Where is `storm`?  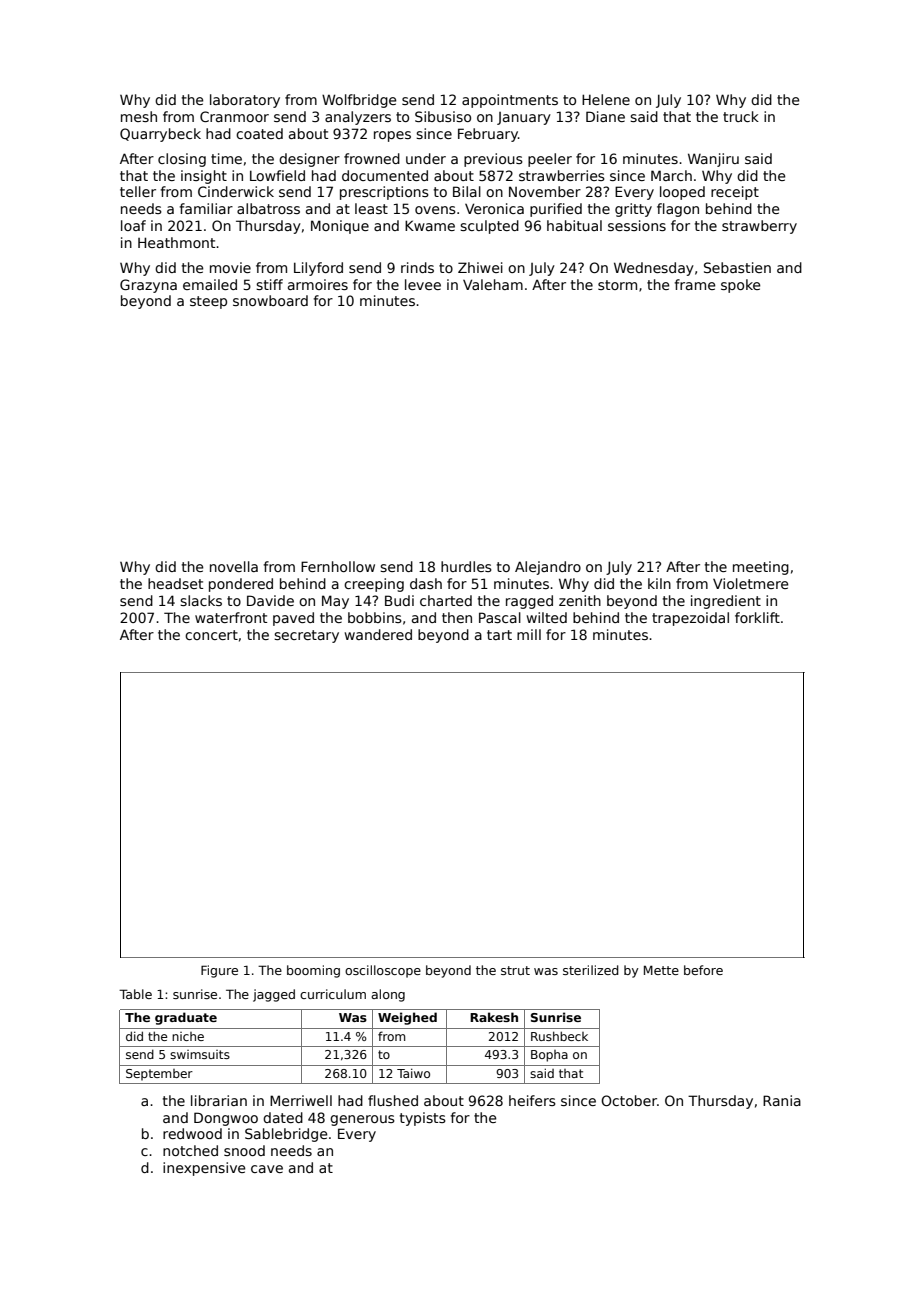 storm is located at coordinates (617, 285).
